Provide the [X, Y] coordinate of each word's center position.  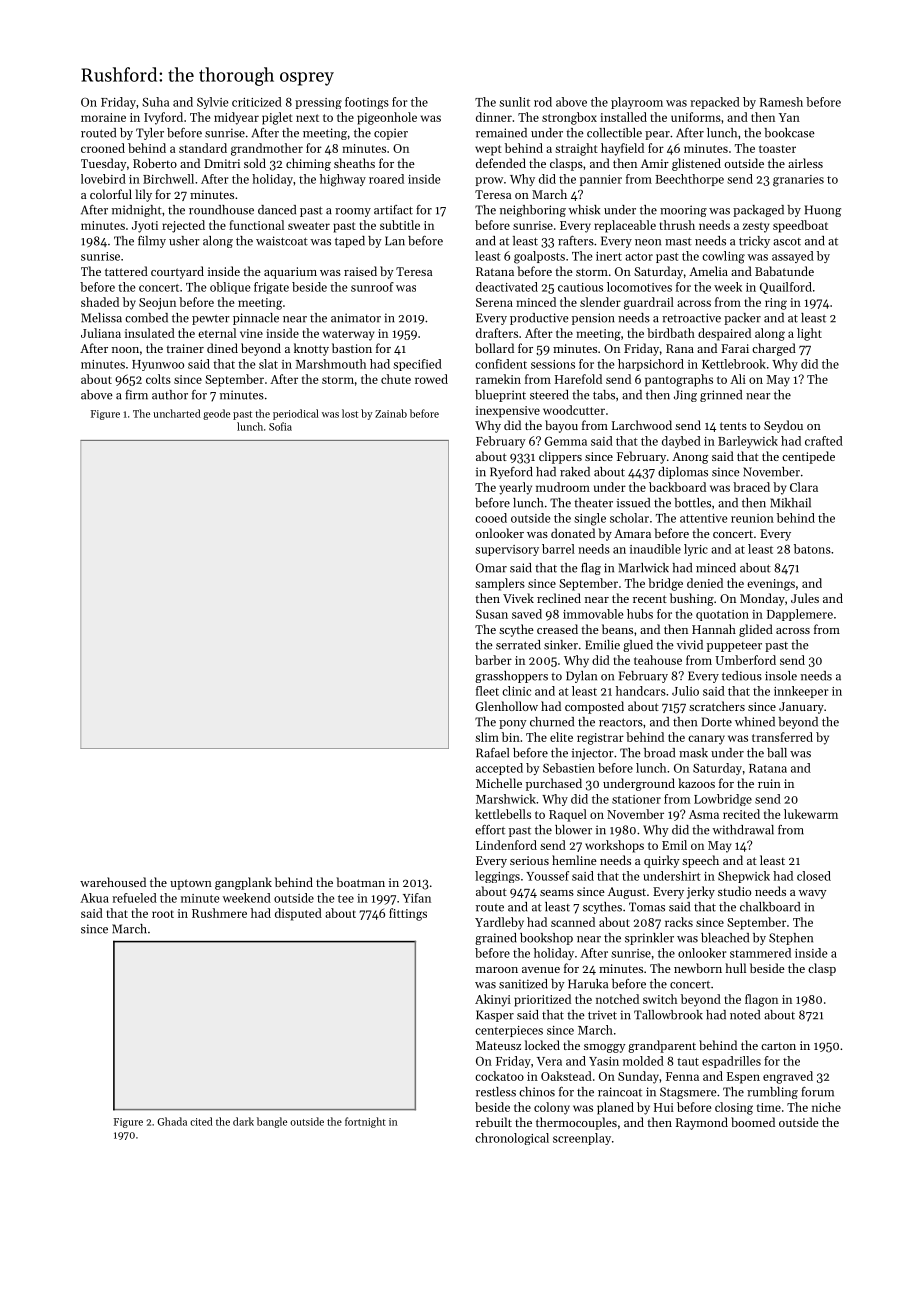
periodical [296, 414]
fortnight [365, 1122]
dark [243, 1121]
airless [805, 163]
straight [576, 149]
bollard [494, 348]
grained [496, 939]
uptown [191, 884]
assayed [793, 257]
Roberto [155, 163]
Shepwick [744, 877]
